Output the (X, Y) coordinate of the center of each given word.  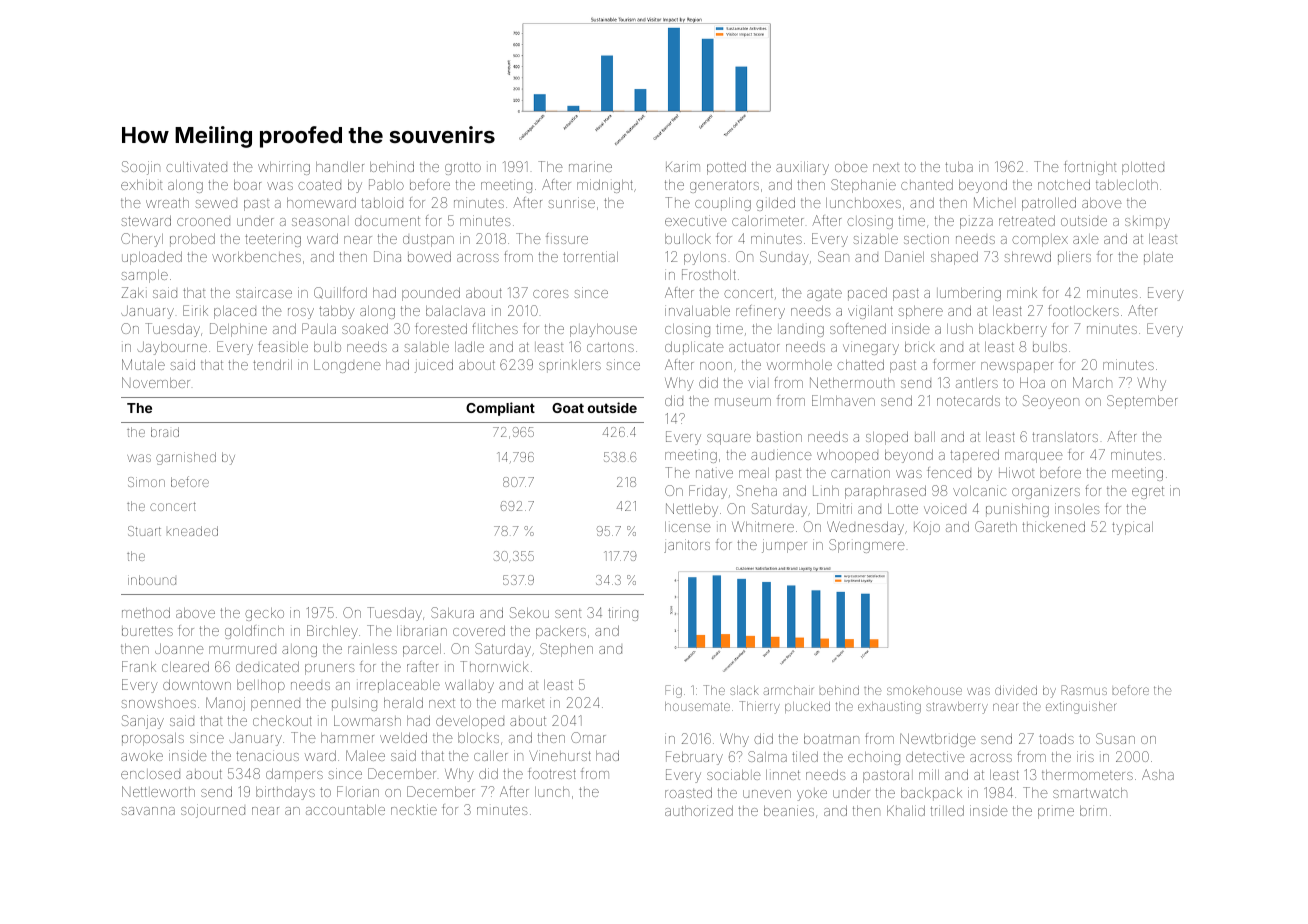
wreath (167, 203)
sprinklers (570, 366)
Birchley (332, 632)
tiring (623, 614)
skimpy (1147, 222)
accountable (345, 810)
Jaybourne (172, 348)
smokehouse (924, 690)
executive (696, 220)
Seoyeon (1051, 402)
